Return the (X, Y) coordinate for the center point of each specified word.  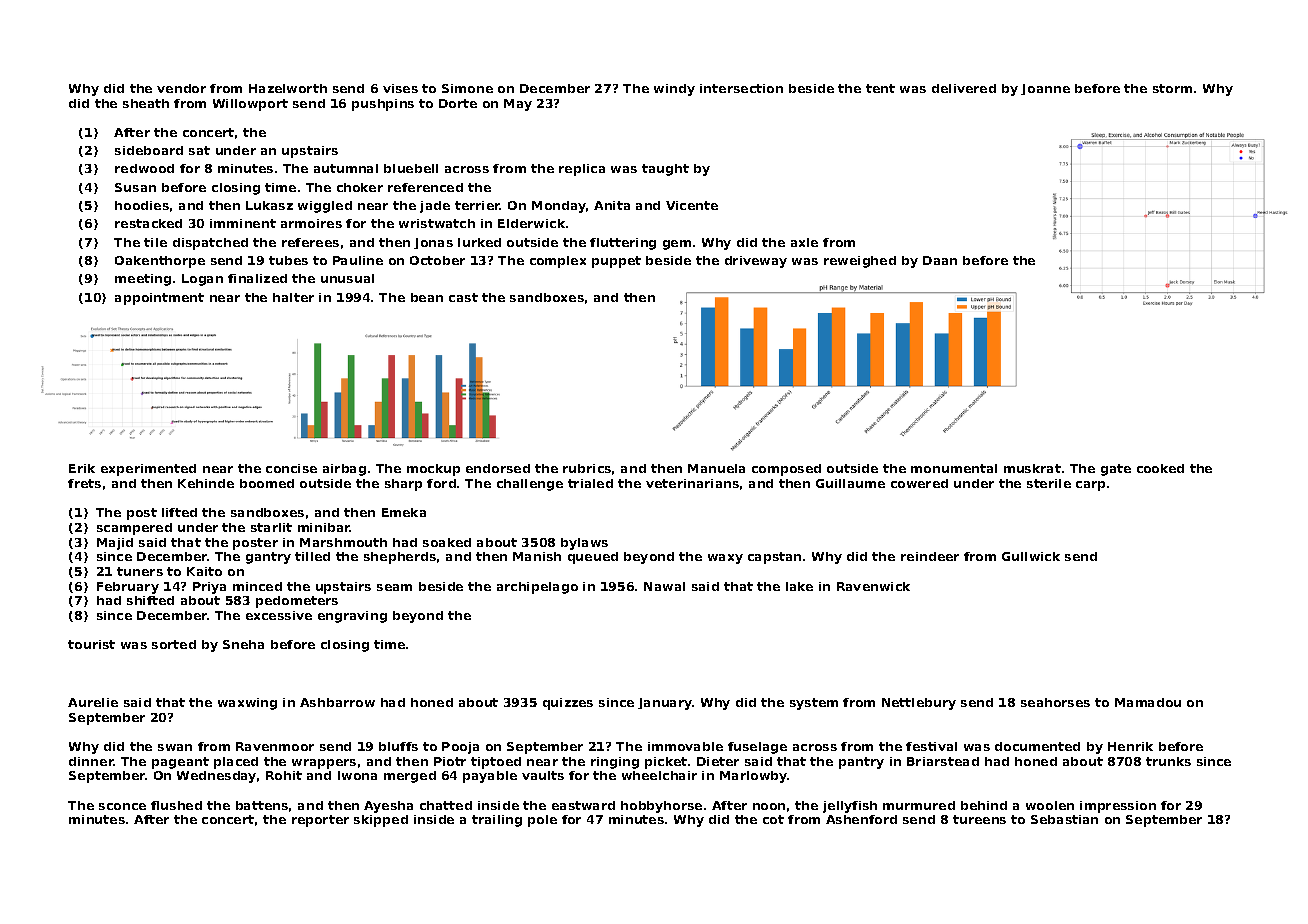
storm (1172, 88)
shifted (150, 600)
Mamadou (1148, 702)
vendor (181, 88)
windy (674, 90)
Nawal (664, 586)
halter (293, 297)
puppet (616, 262)
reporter (320, 821)
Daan (940, 260)
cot (773, 819)
